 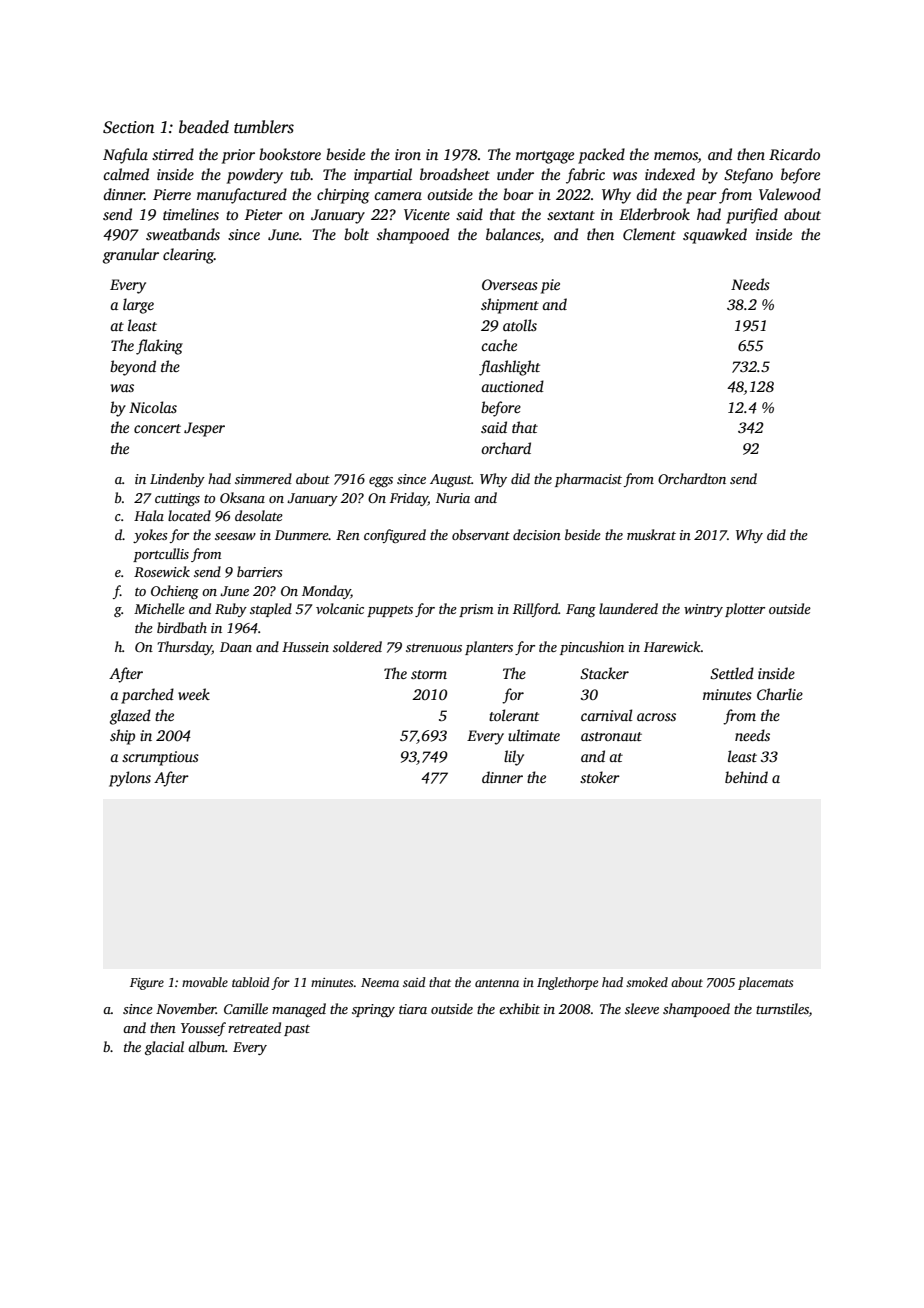 I want to click on behind, so click(x=746, y=777).
